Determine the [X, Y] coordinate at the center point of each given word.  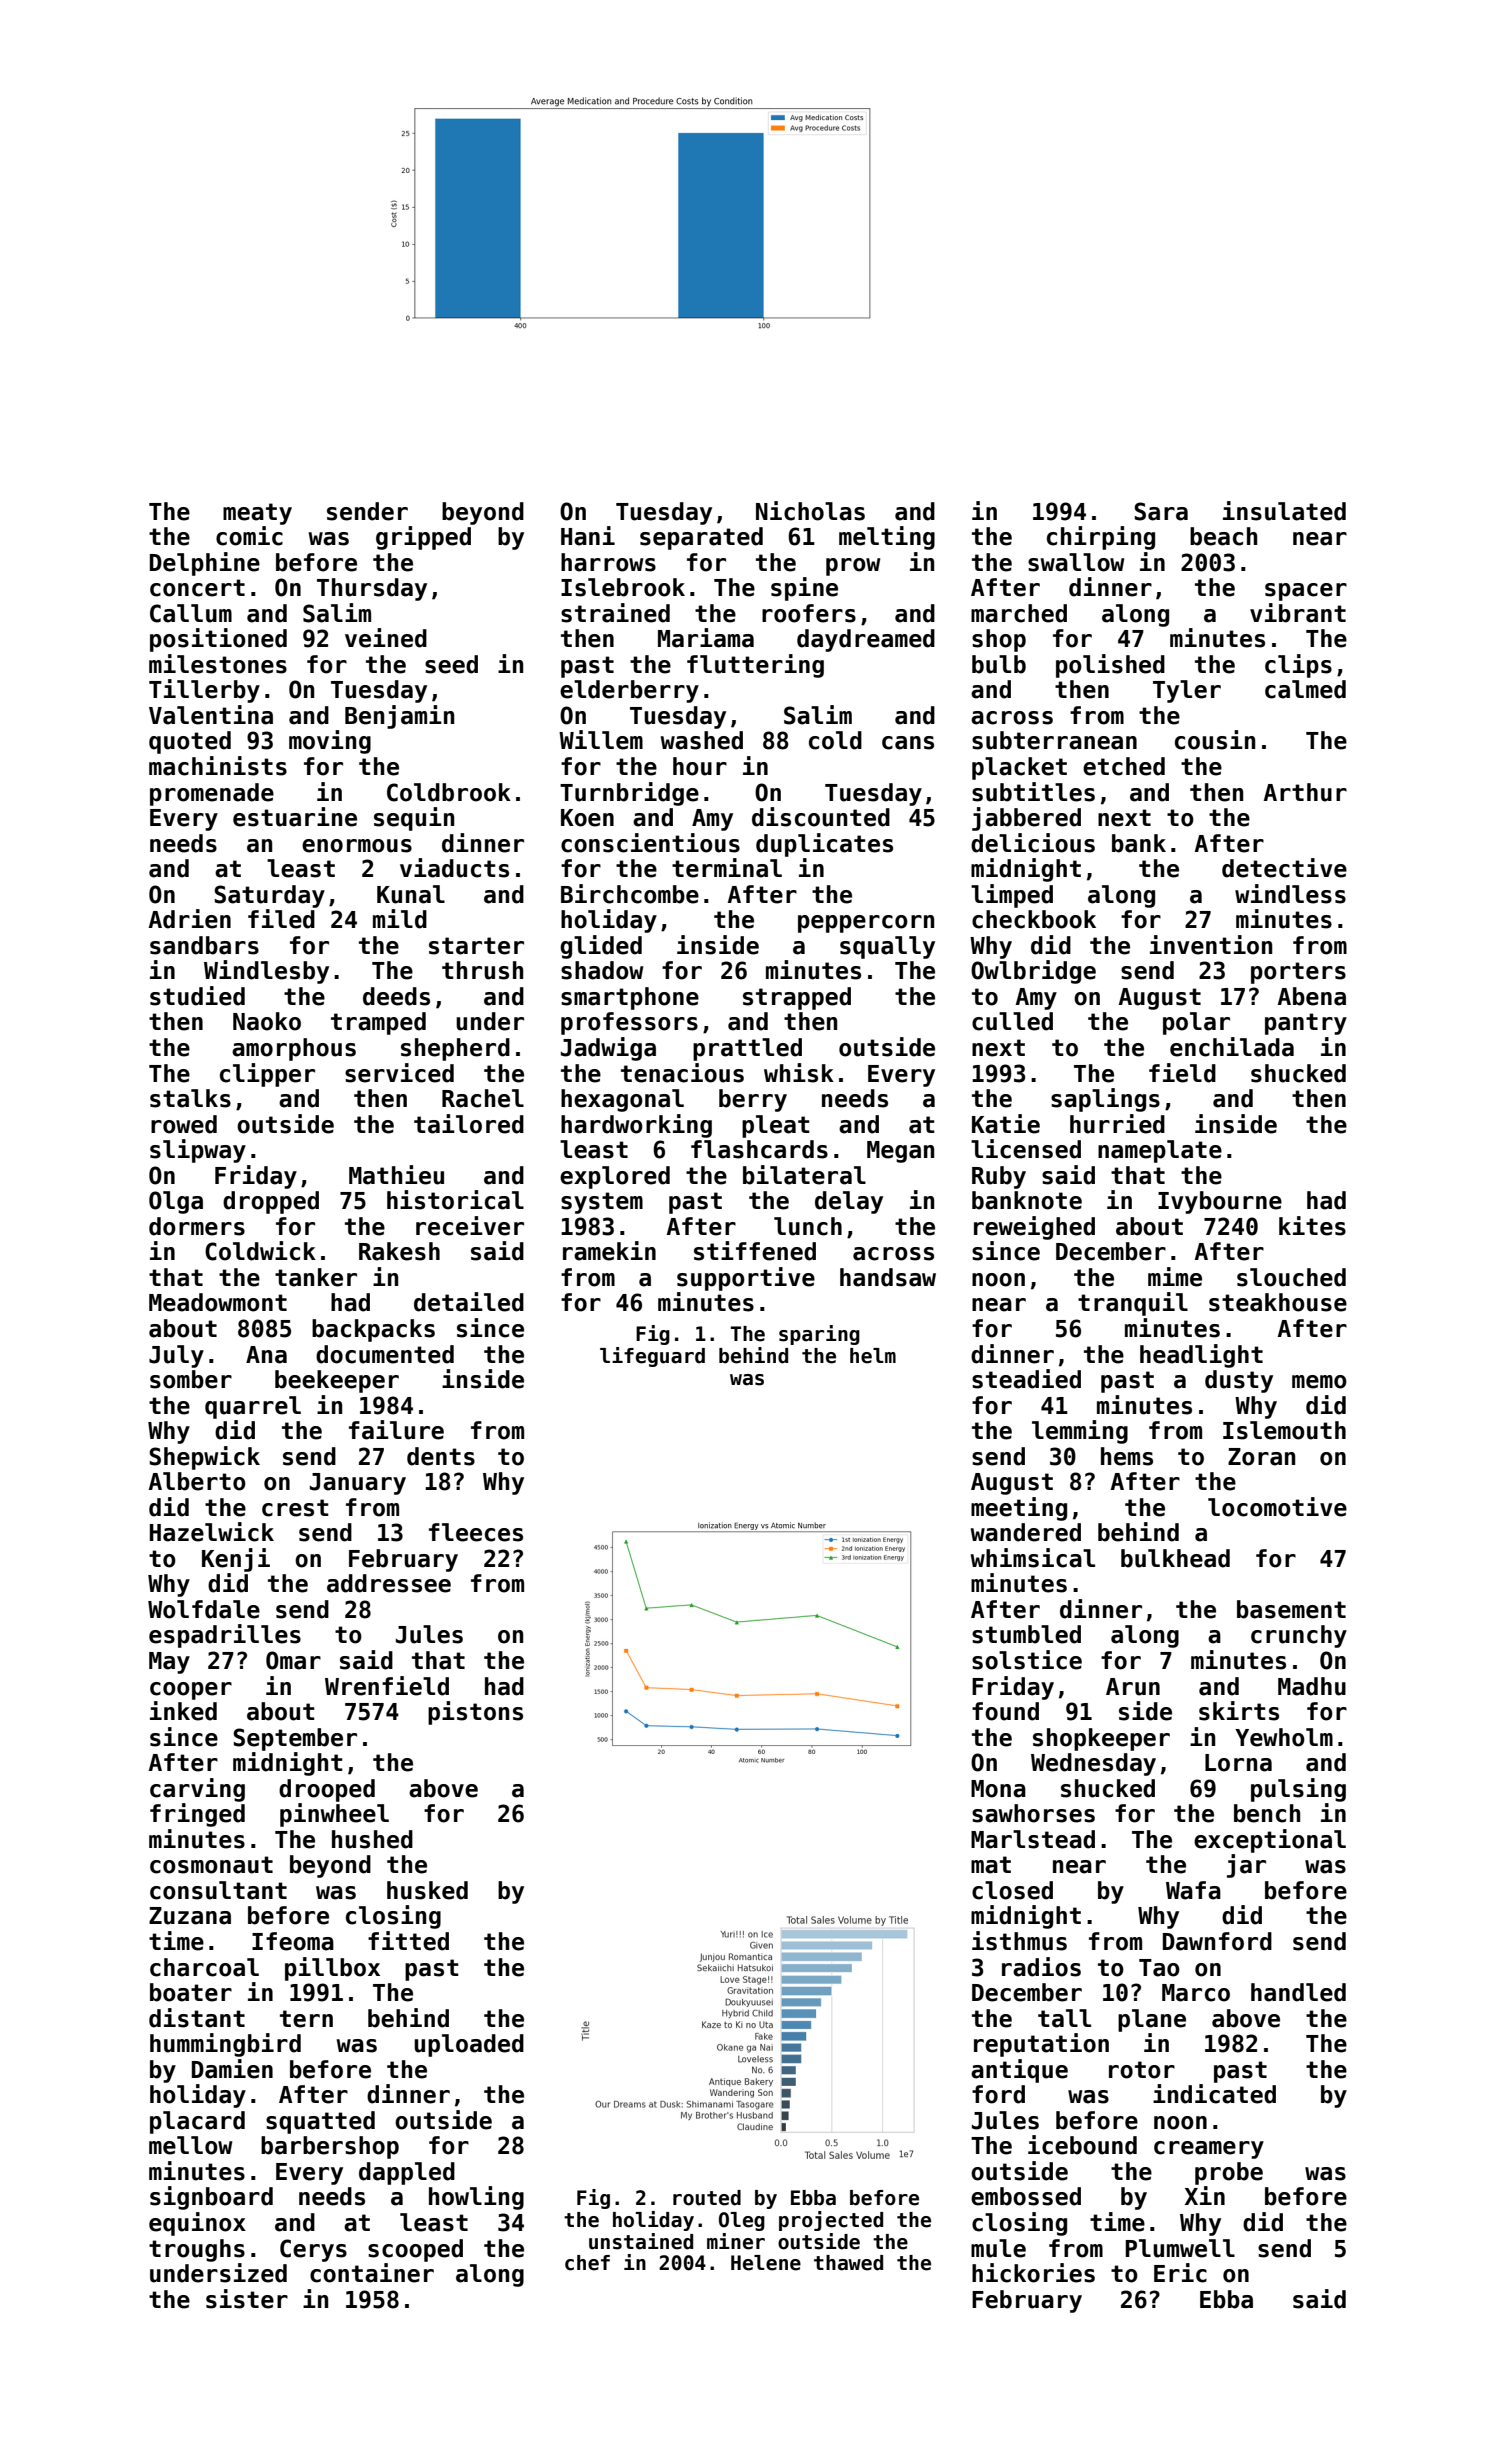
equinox [197, 2224]
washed [702, 740]
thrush [482, 970]
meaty [257, 514]
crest [295, 1508]
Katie [1006, 1124]
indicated [1214, 2094]
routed [707, 2198]
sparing [819, 1335]
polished [1110, 666]
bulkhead [1175, 1558]
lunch [808, 1226]
